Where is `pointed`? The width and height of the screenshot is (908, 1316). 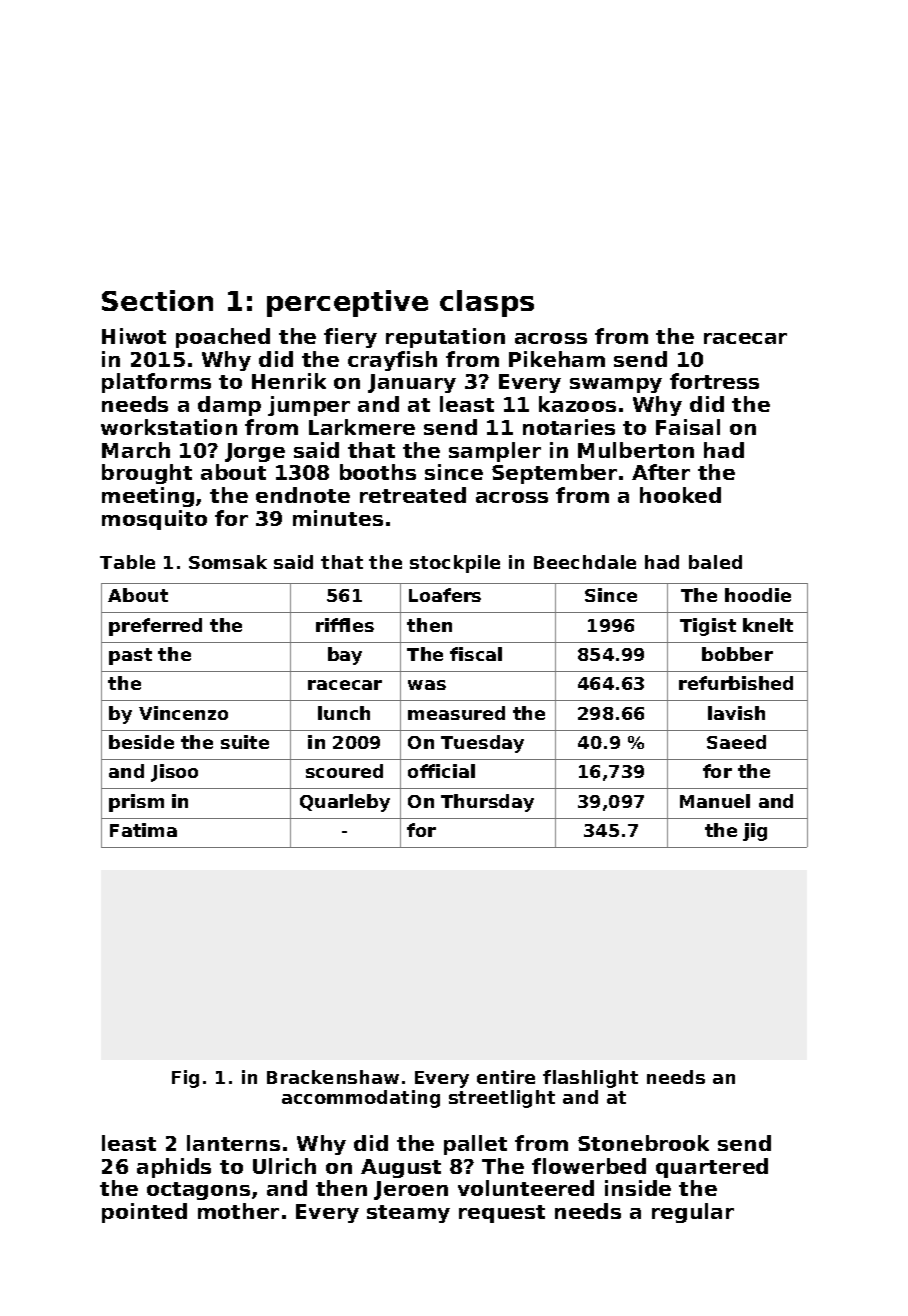 pointed is located at coordinates (144, 1213).
